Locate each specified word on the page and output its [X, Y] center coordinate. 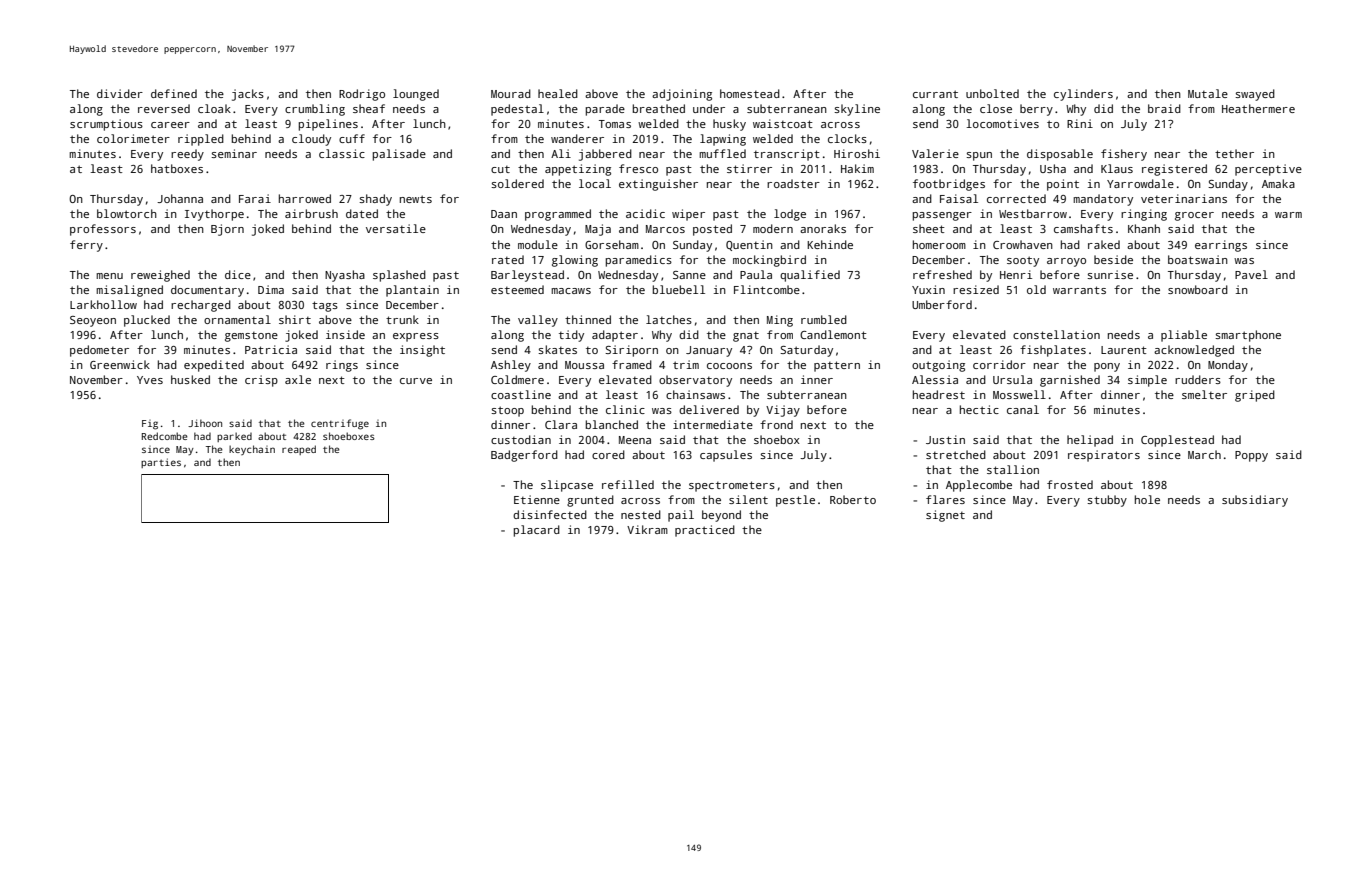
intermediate [713, 424]
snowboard [1198, 289]
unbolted [992, 93]
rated [508, 259]
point [1063, 185]
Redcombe [165, 436]
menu [109, 276]
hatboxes [177, 168]
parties [161, 463]
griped [1255, 396]
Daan [504, 214]
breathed [659, 108]
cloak [214, 108]
